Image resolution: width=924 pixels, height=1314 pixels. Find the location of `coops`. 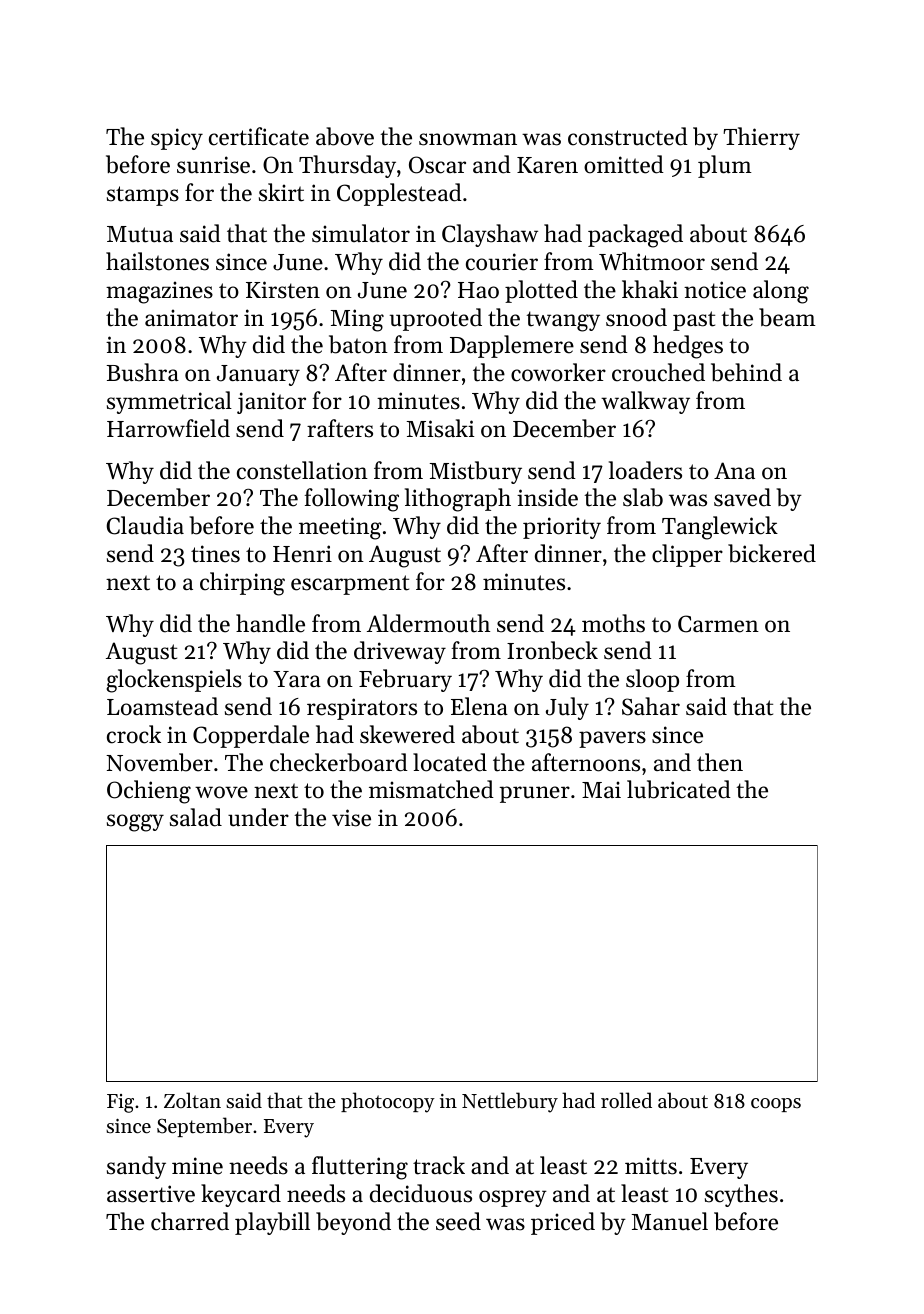

coops is located at coordinates (776, 1105).
